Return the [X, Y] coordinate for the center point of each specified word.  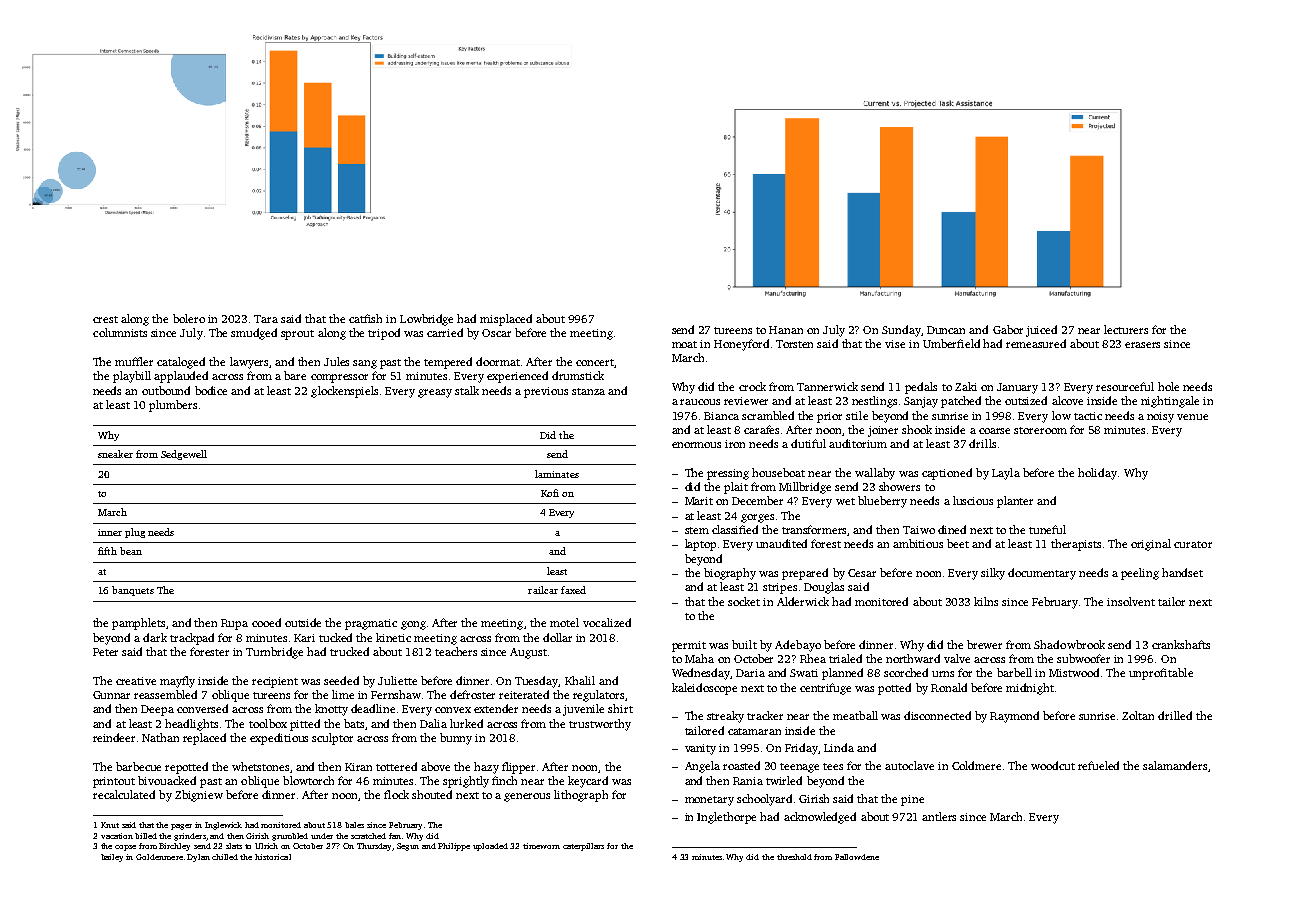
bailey [112, 858]
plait [736, 488]
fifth [107, 551]
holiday [1097, 474]
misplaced [506, 320]
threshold [794, 857]
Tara [266, 319]
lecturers [1126, 329]
